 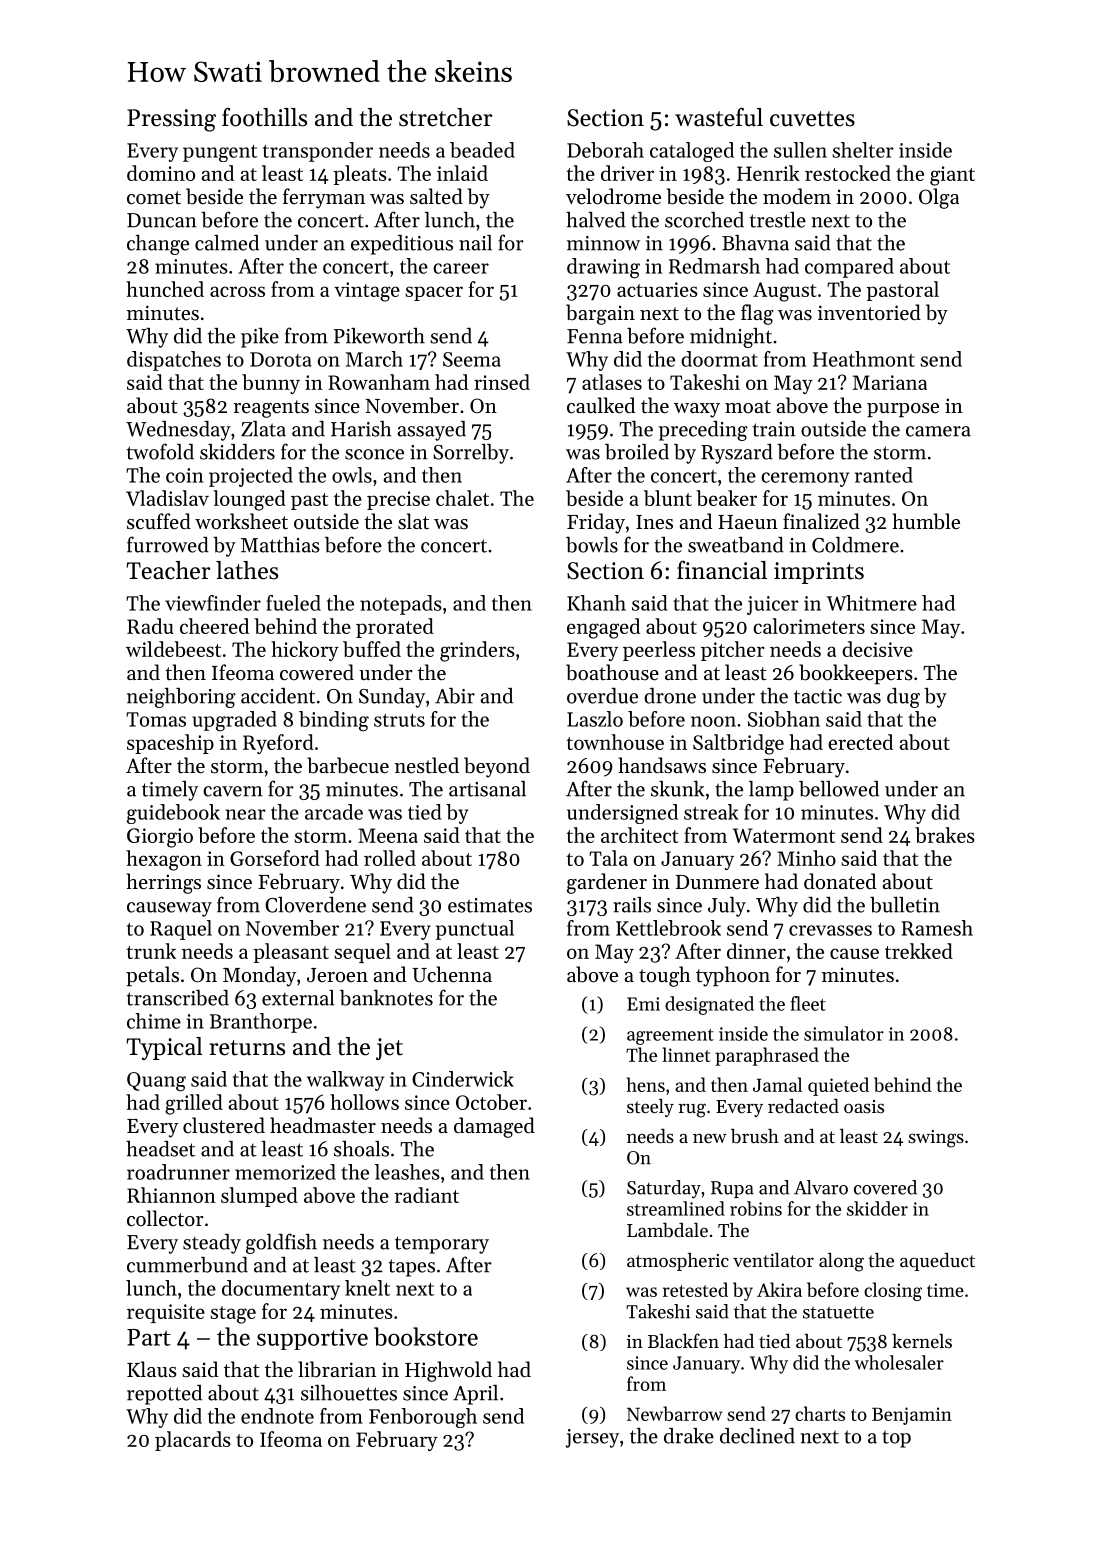 I want to click on Fenborough, so click(x=423, y=1418).
